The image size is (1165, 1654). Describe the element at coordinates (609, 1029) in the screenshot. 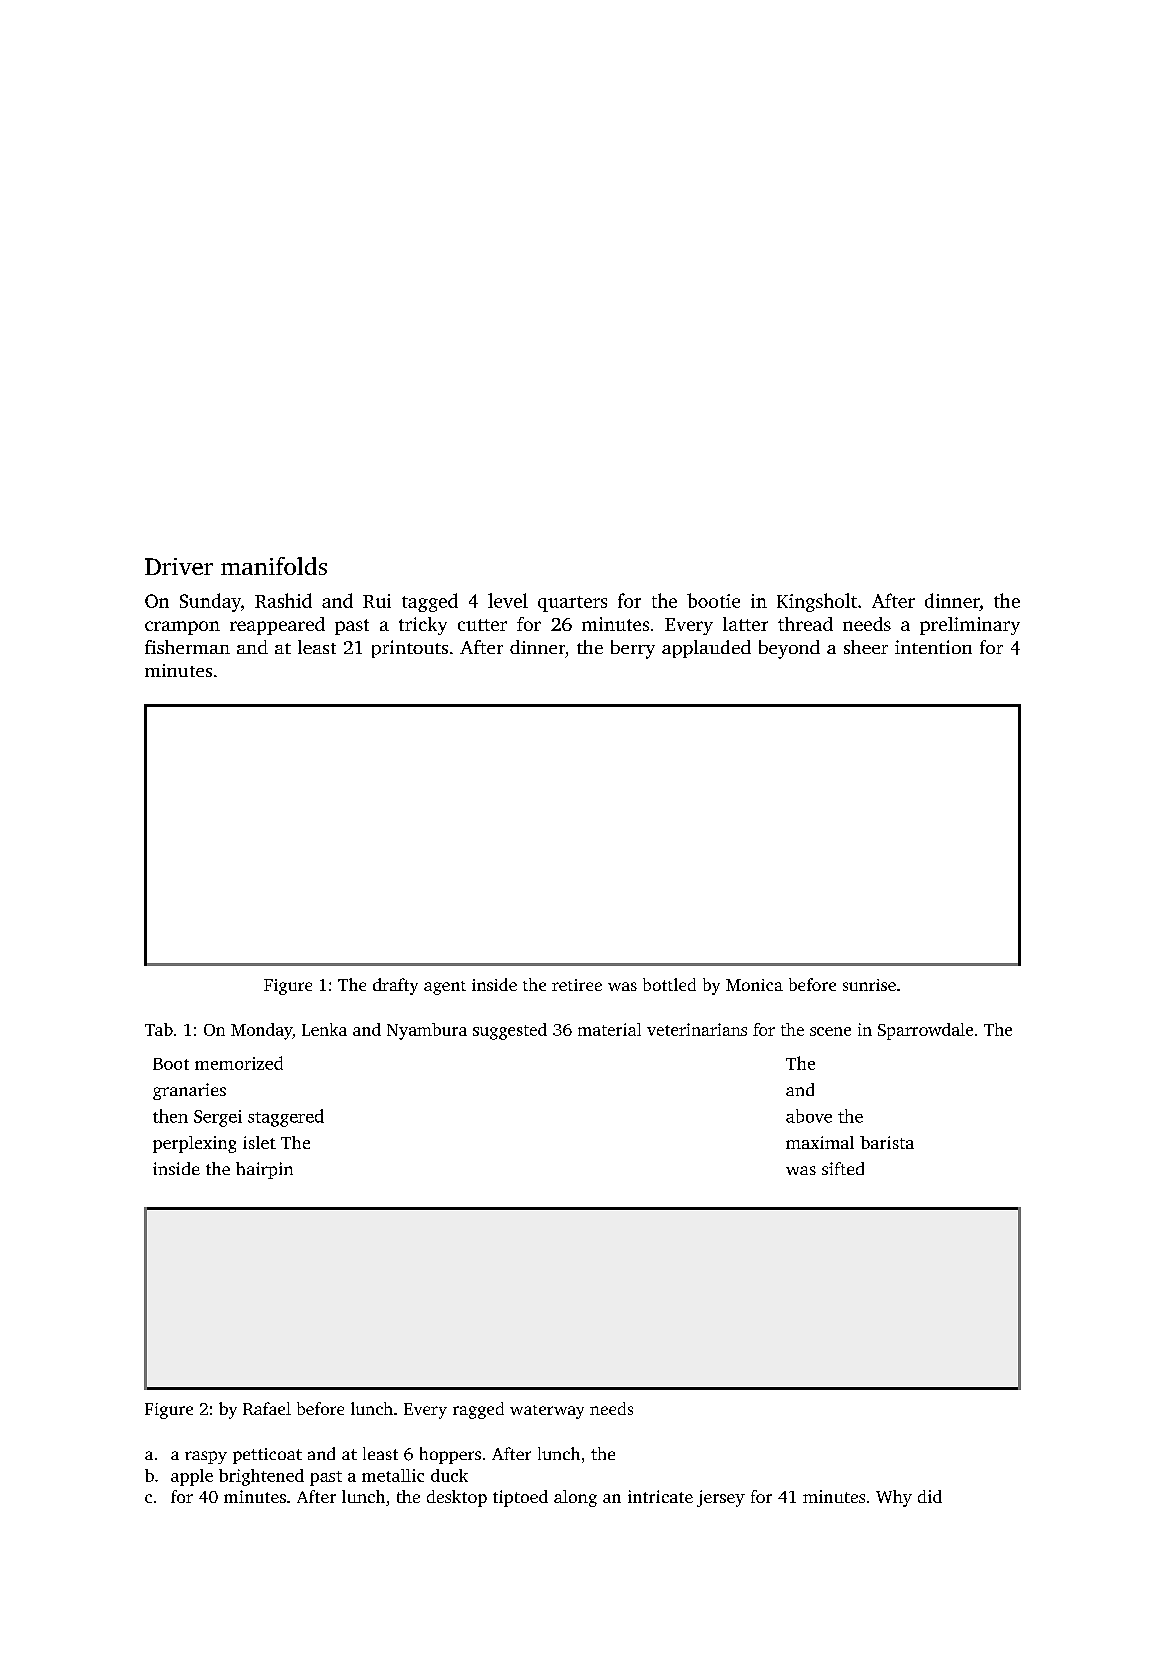

I see `material` at that location.
